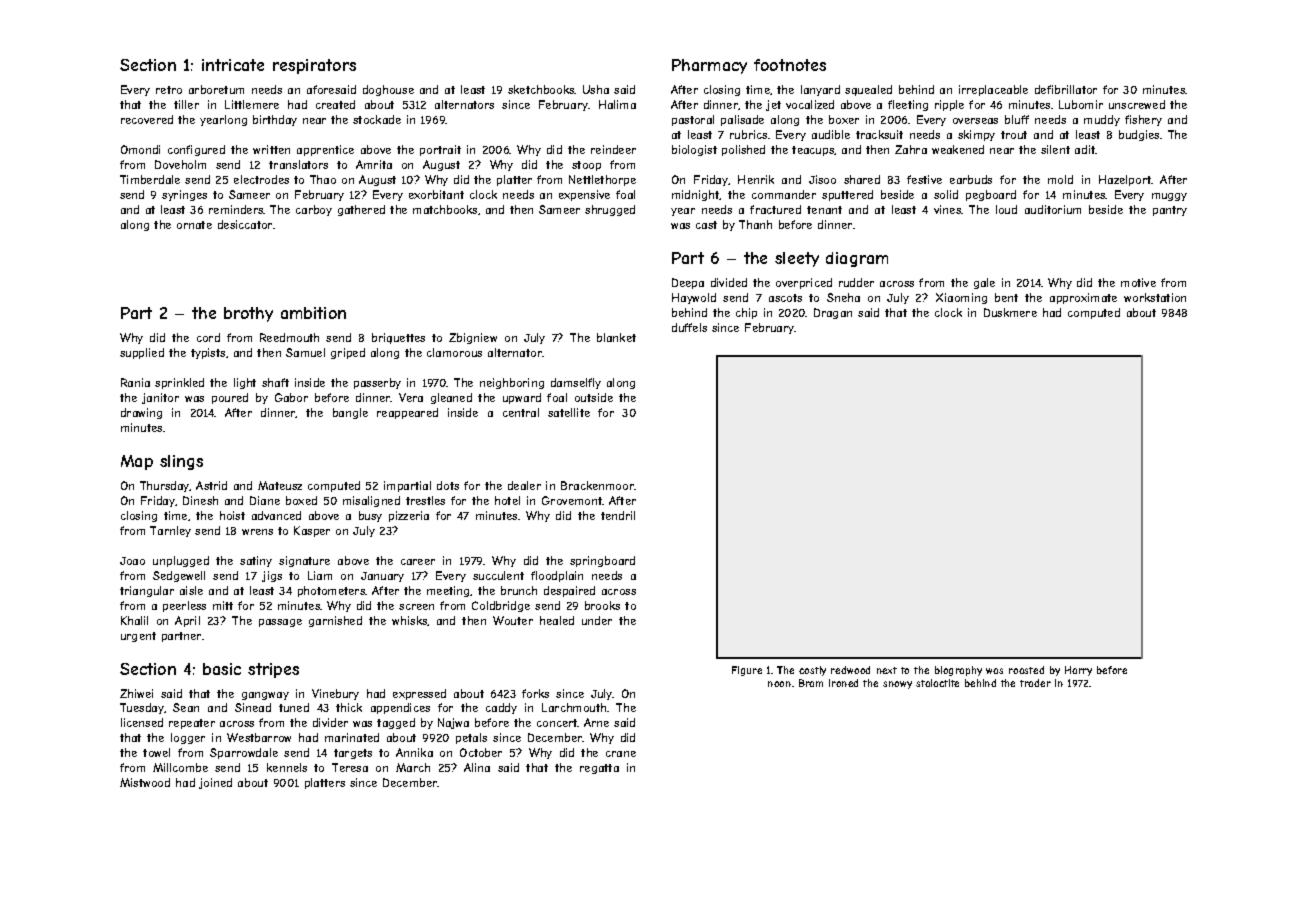 This page has width=1308, height=924. What do you see at coordinates (1010, 312) in the page?
I see `Duskmere` at bounding box center [1010, 312].
